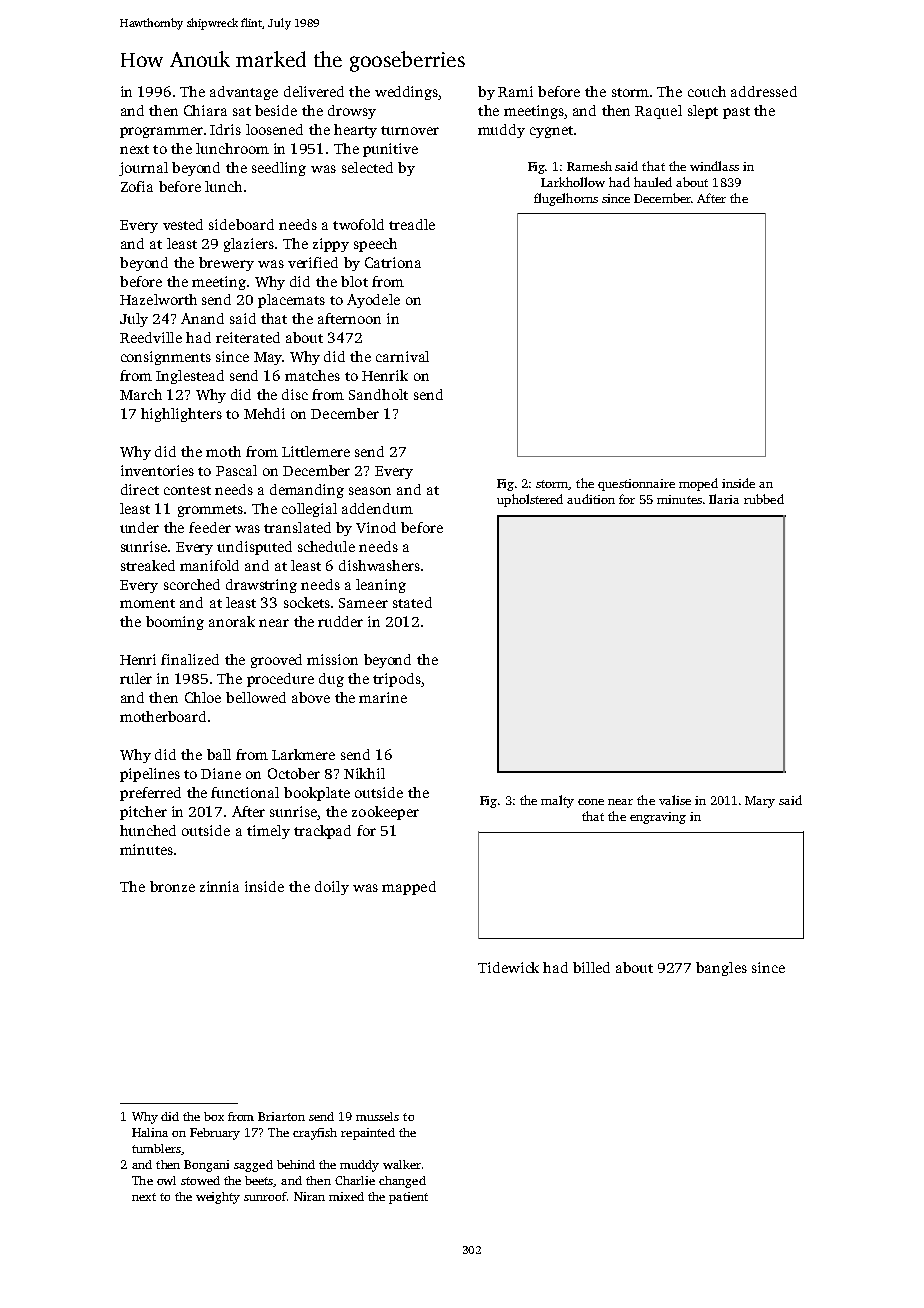  What do you see at coordinates (363, 603) in the screenshot?
I see `Sameer` at bounding box center [363, 603].
